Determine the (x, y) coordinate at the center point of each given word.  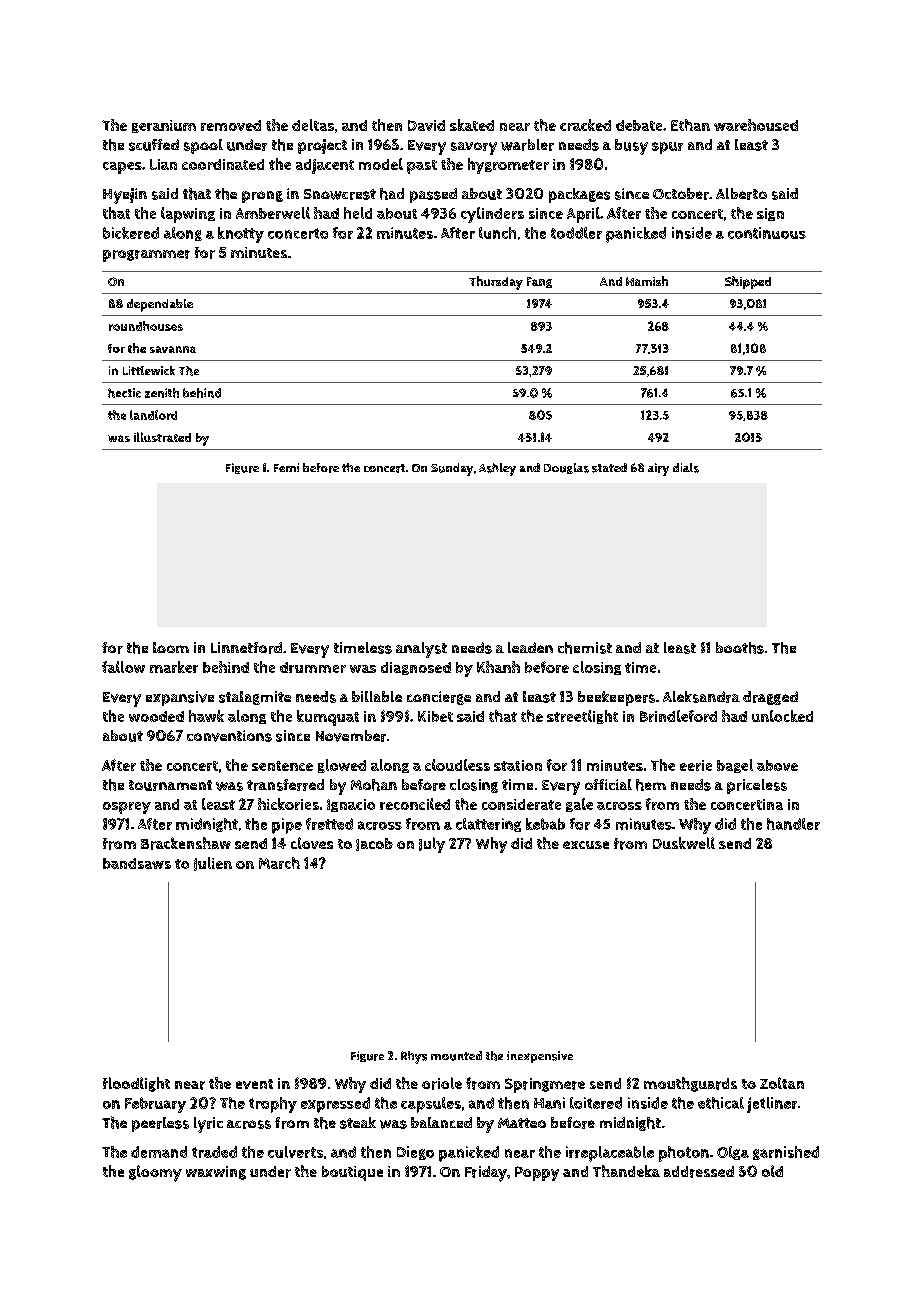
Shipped (748, 282)
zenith (162, 393)
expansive (180, 698)
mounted (456, 1056)
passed (433, 195)
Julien (213, 864)
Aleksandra (701, 697)
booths (740, 648)
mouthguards (690, 1084)
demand (159, 1152)
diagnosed (416, 668)
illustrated (162, 437)
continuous (767, 233)
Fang (539, 282)
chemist (585, 648)
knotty (241, 235)
